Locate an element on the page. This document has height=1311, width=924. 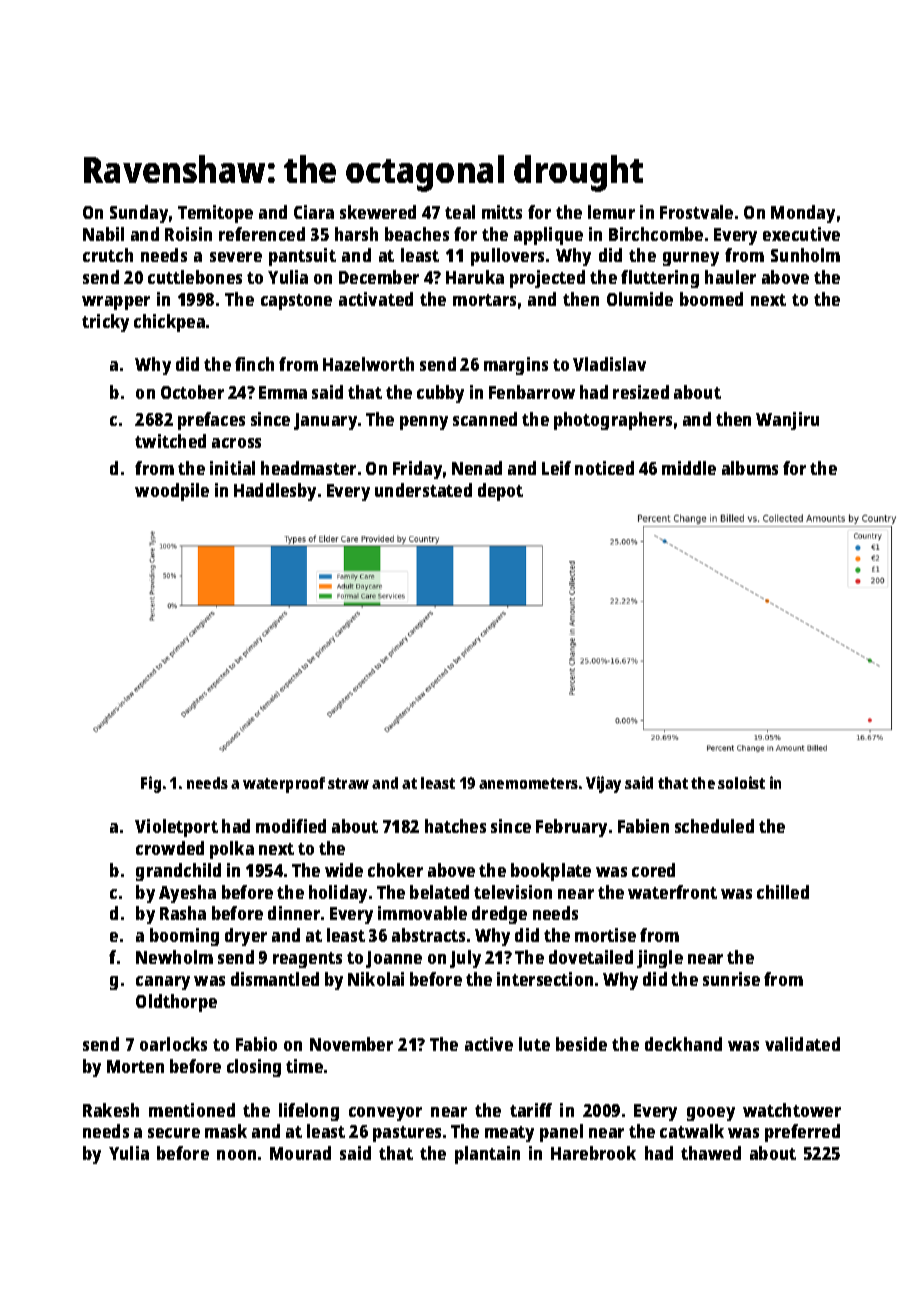
executive is located at coordinates (801, 234).
